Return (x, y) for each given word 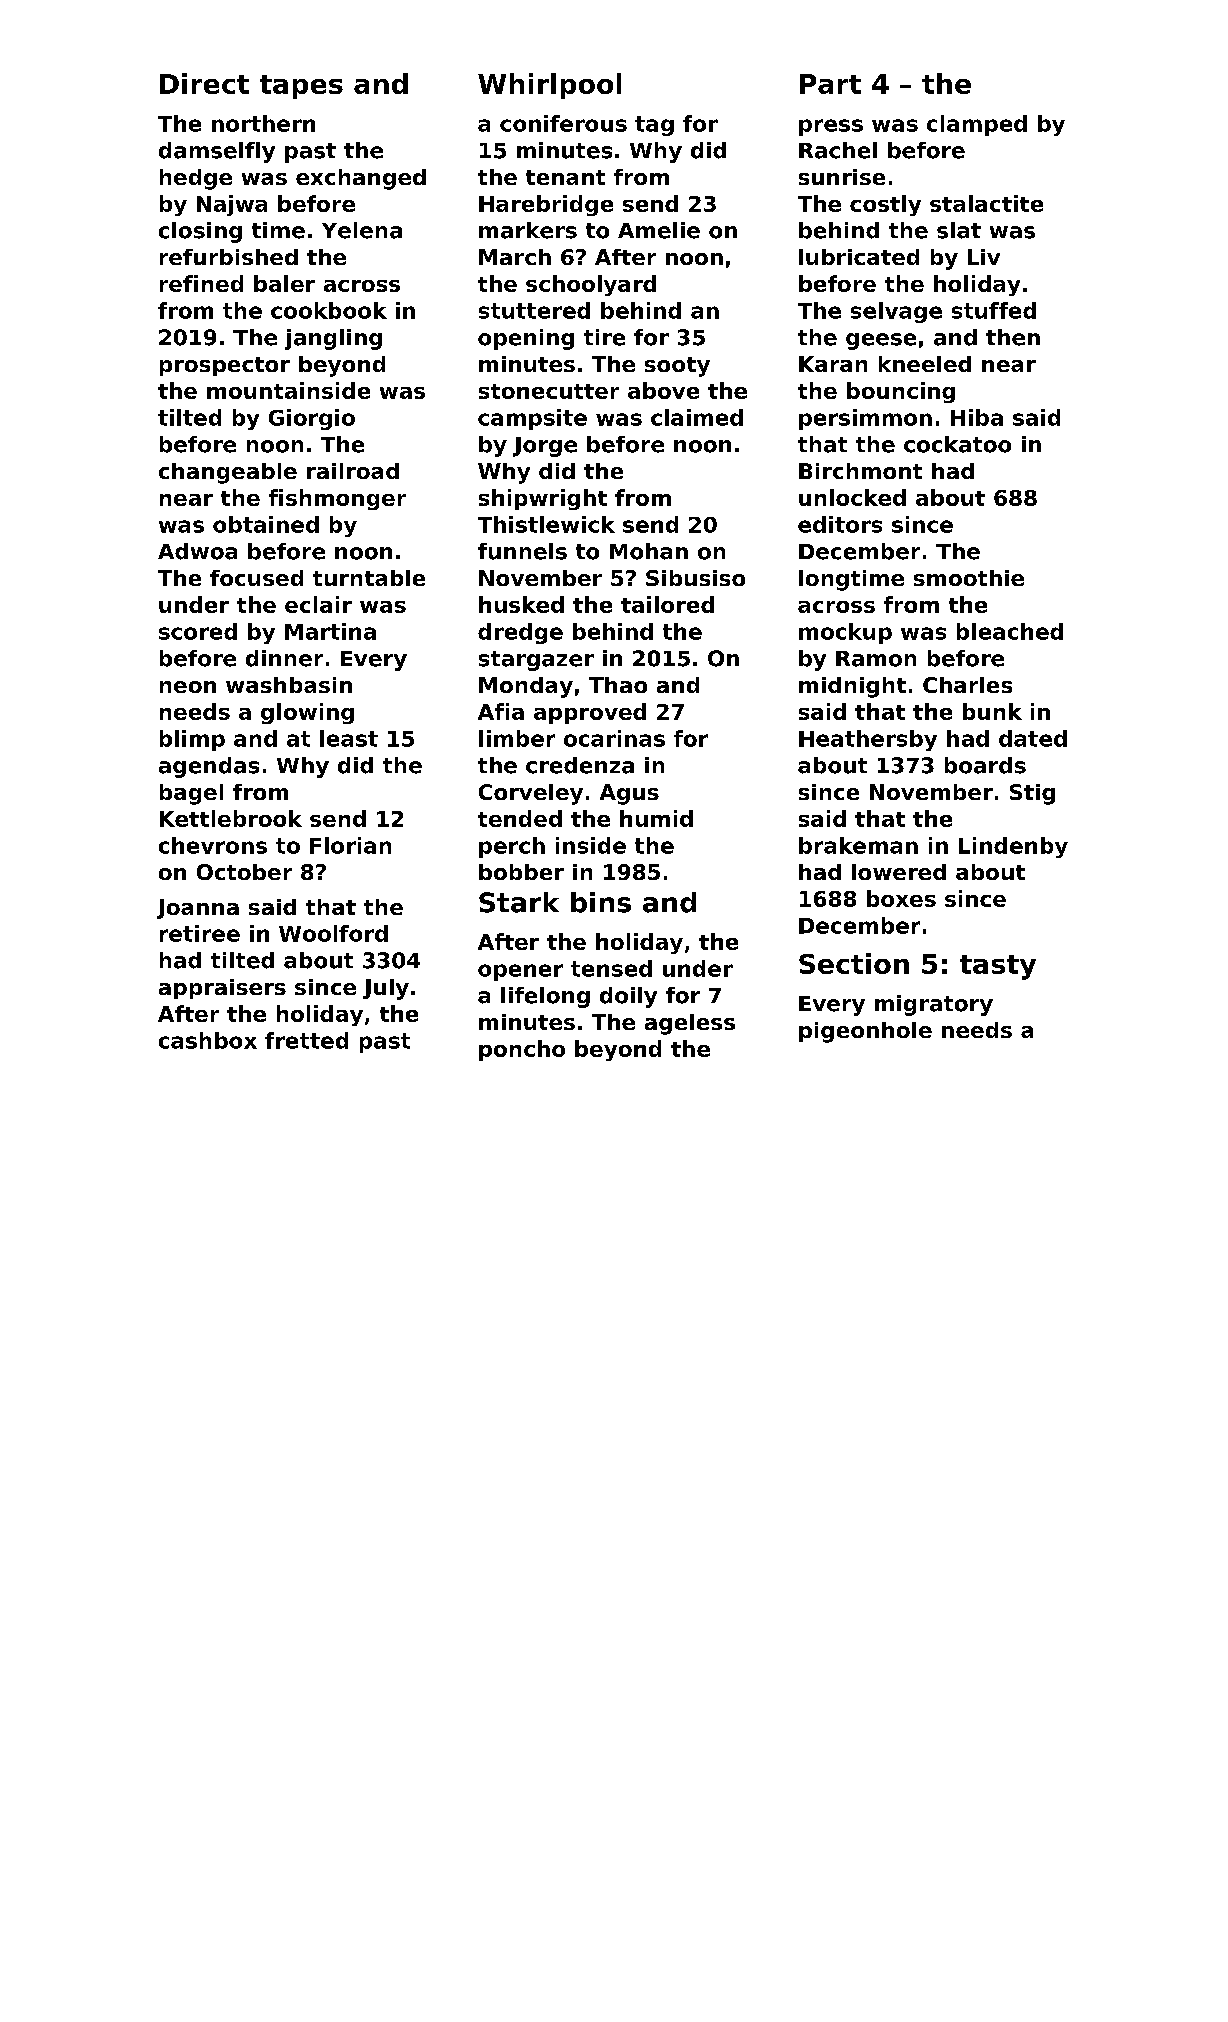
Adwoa (197, 551)
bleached (1010, 631)
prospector (225, 366)
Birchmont (860, 471)
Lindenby (1013, 847)
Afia (501, 711)
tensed (611, 968)
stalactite (986, 203)
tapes (301, 87)
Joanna (198, 909)
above (663, 390)
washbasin (289, 685)
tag (654, 126)
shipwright (543, 499)
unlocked (852, 497)
